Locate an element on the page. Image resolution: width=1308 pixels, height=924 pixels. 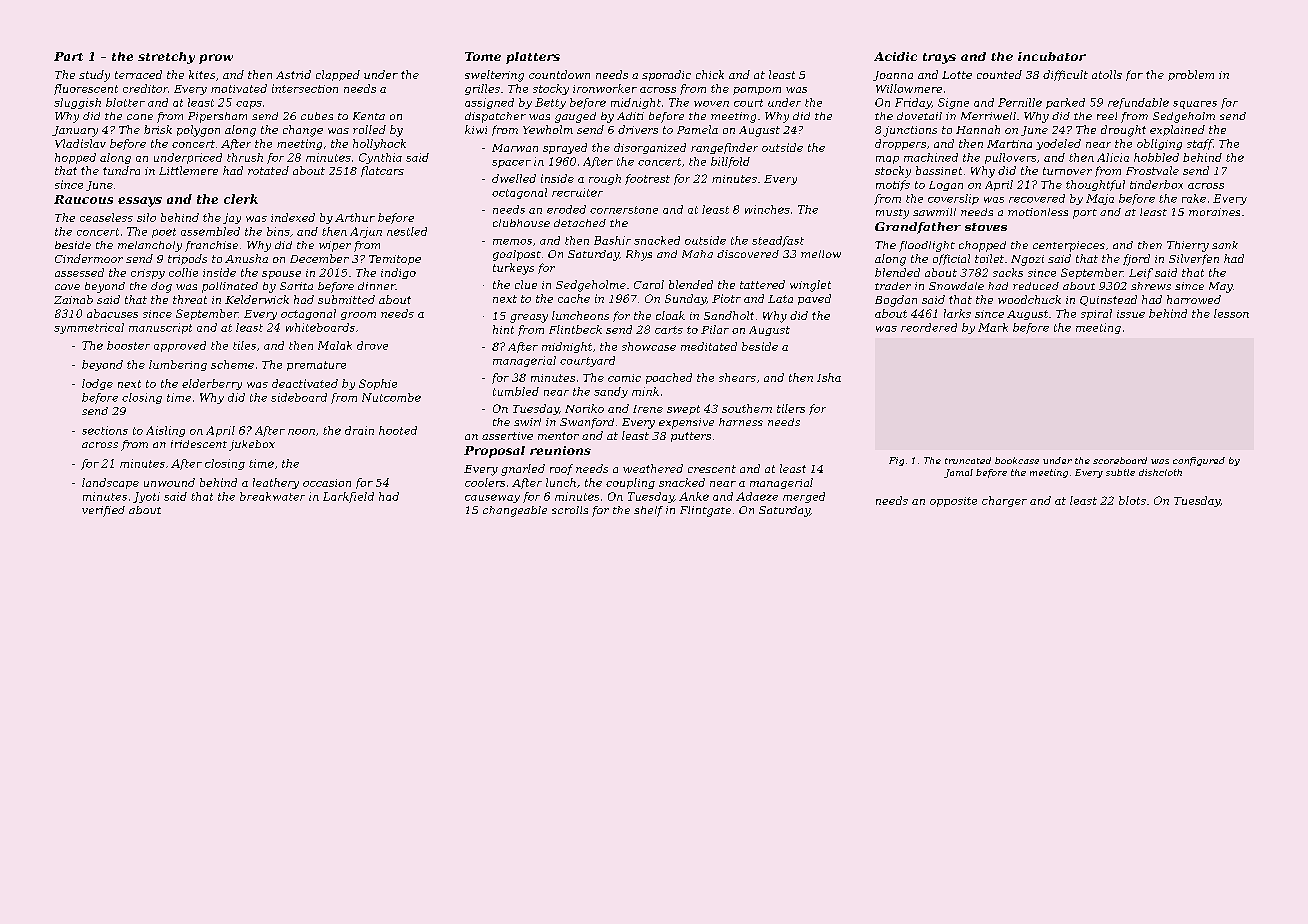
breakwater is located at coordinates (272, 496).
